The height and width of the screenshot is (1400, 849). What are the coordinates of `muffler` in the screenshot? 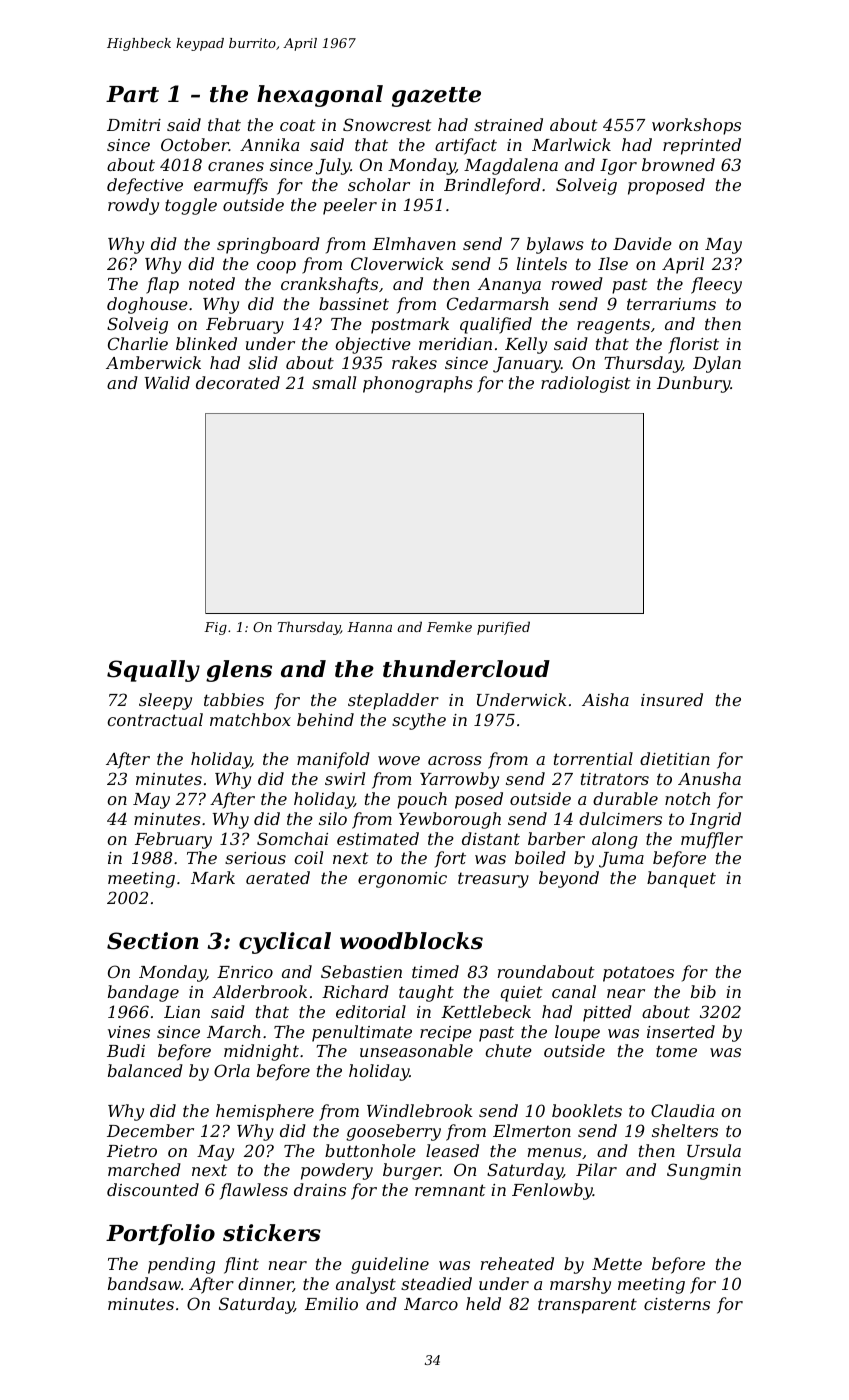 It's located at (712, 840).
